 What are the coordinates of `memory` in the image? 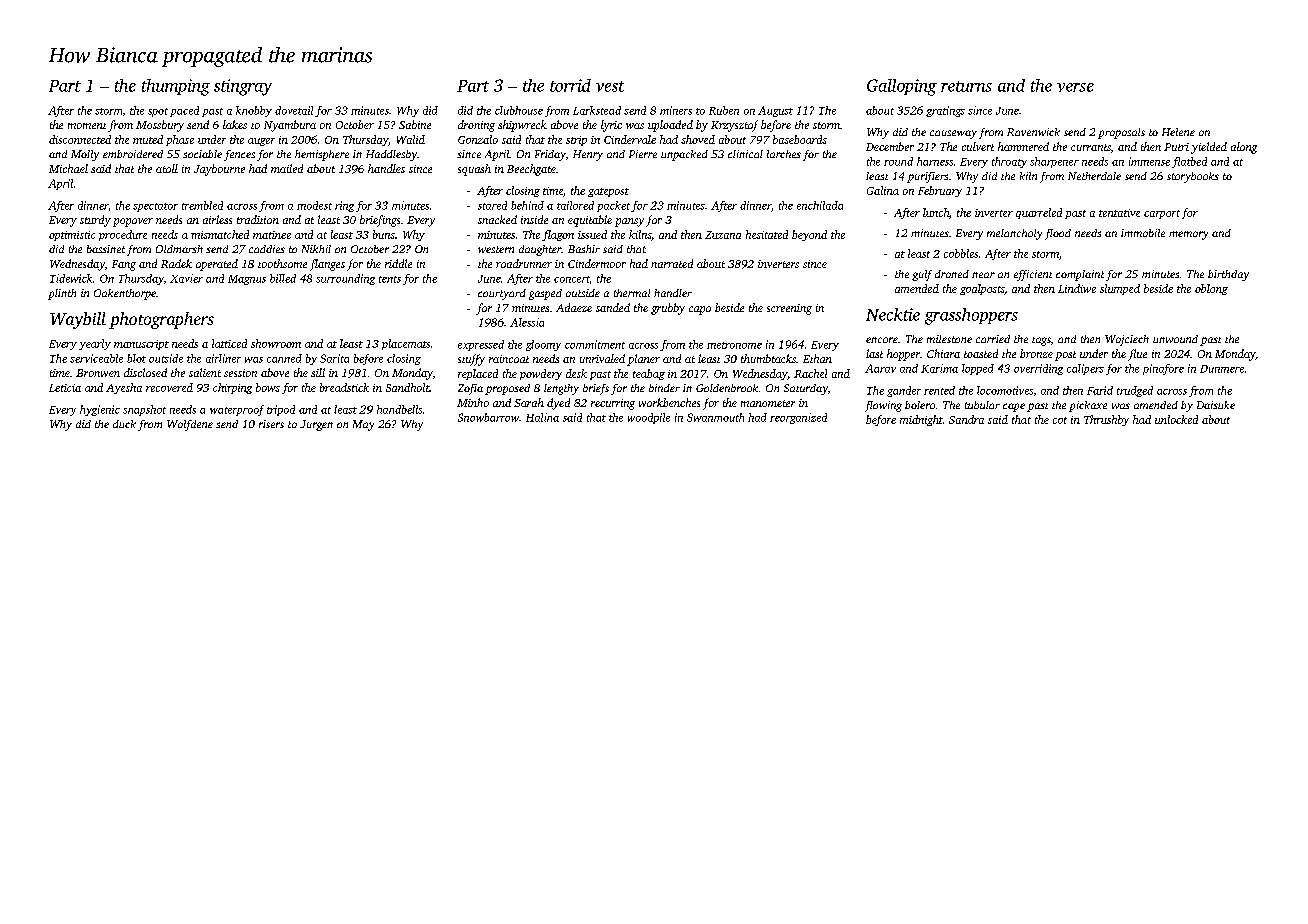 It's located at (1188, 235).
